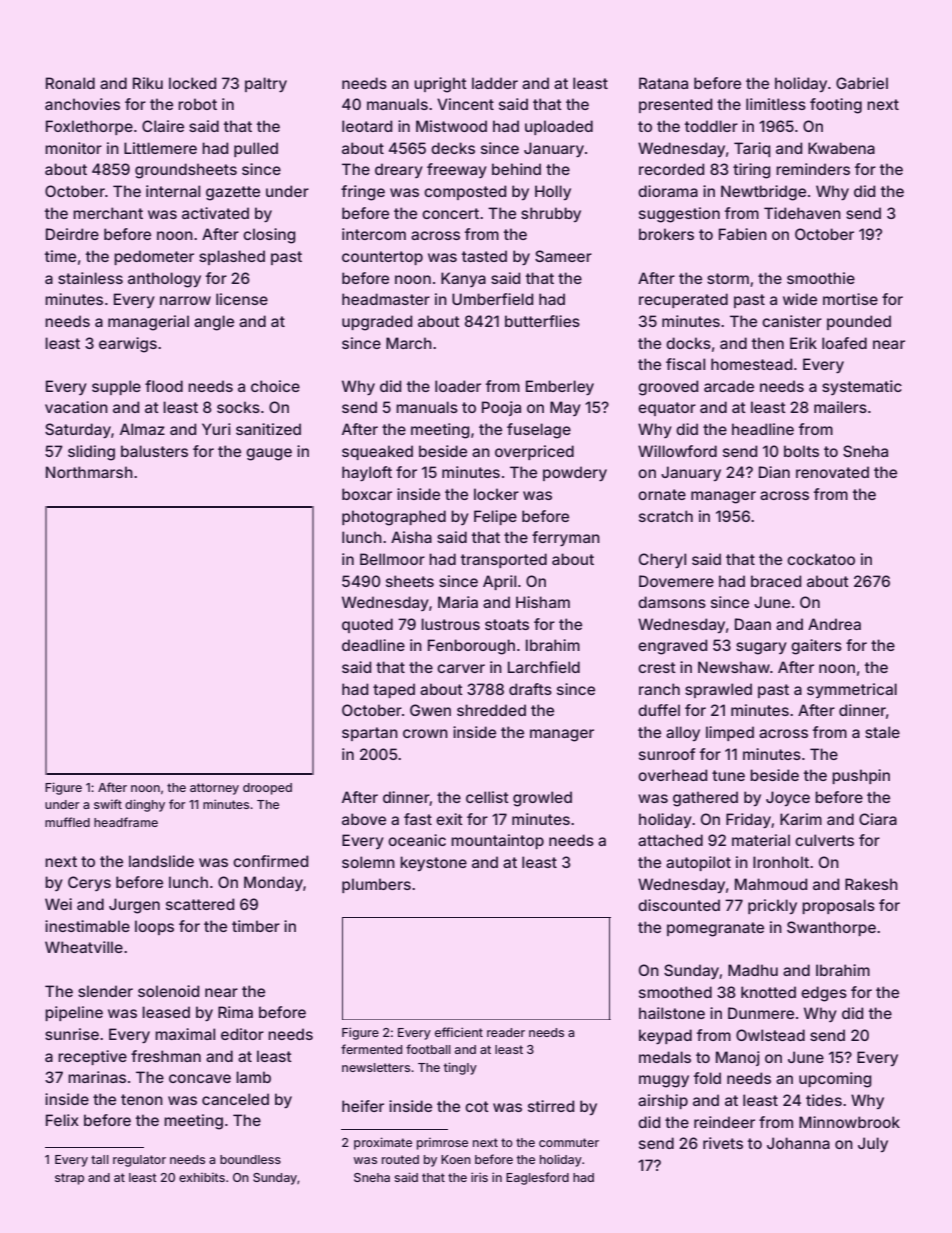 The image size is (952, 1233). I want to click on exhibits, so click(202, 1177).
